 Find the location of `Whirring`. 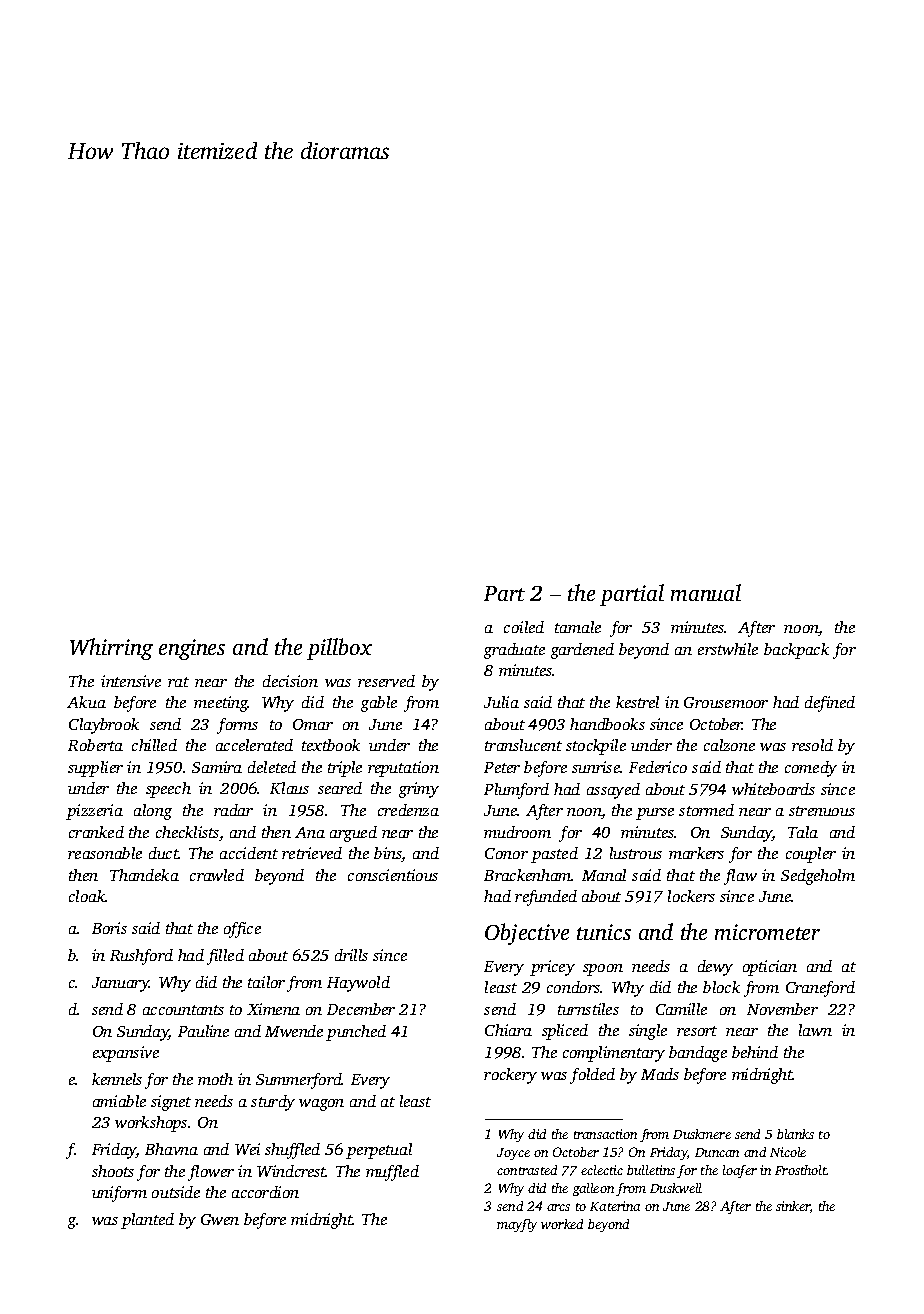

Whirring is located at coordinates (111, 649).
